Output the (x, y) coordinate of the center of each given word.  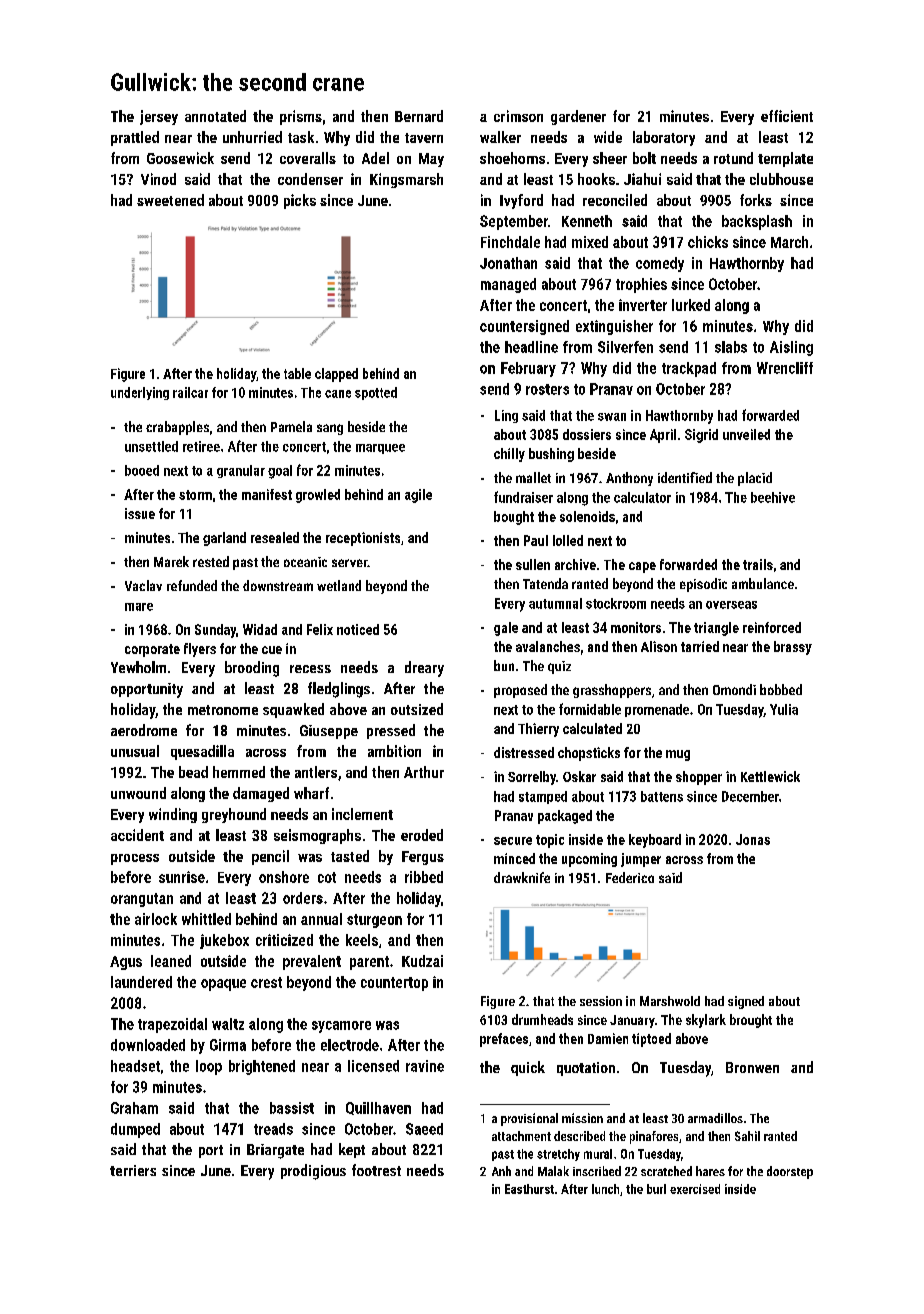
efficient (787, 116)
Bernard (419, 116)
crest (266, 982)
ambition (394, 751)
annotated (215, 116)
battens (662, 796)
